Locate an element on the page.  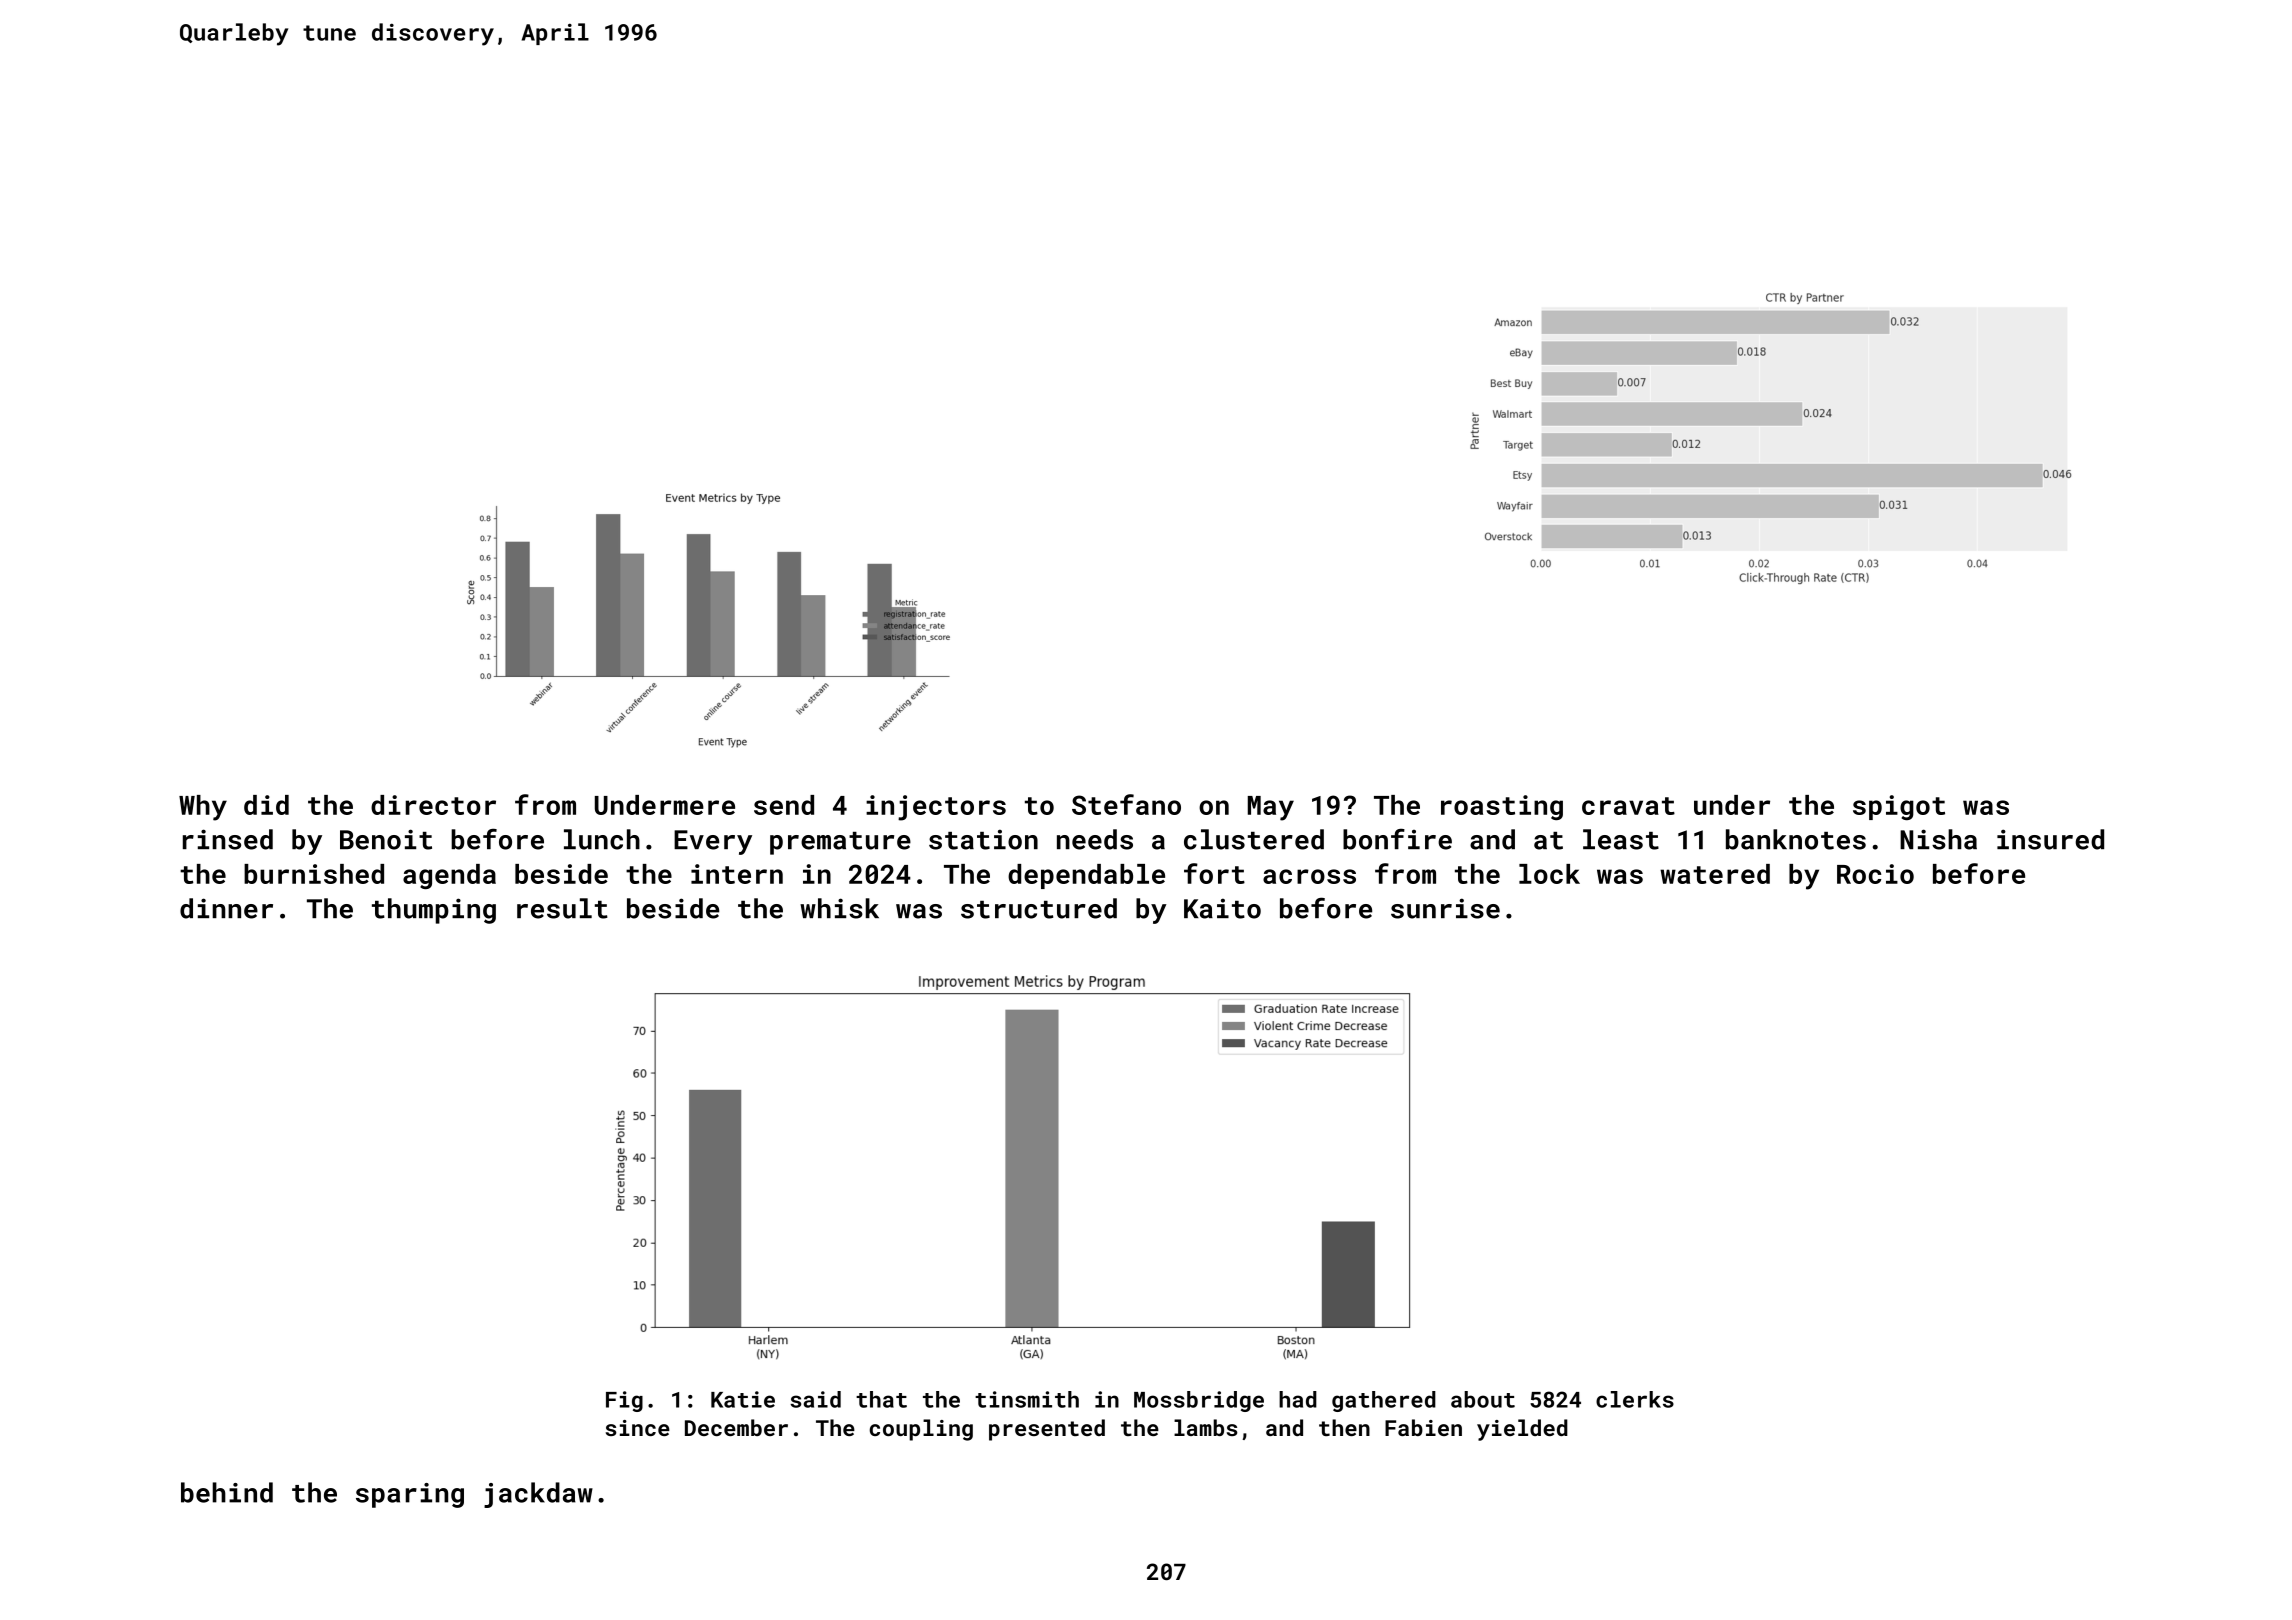
cravat is located at coordinates (1628, 806).
